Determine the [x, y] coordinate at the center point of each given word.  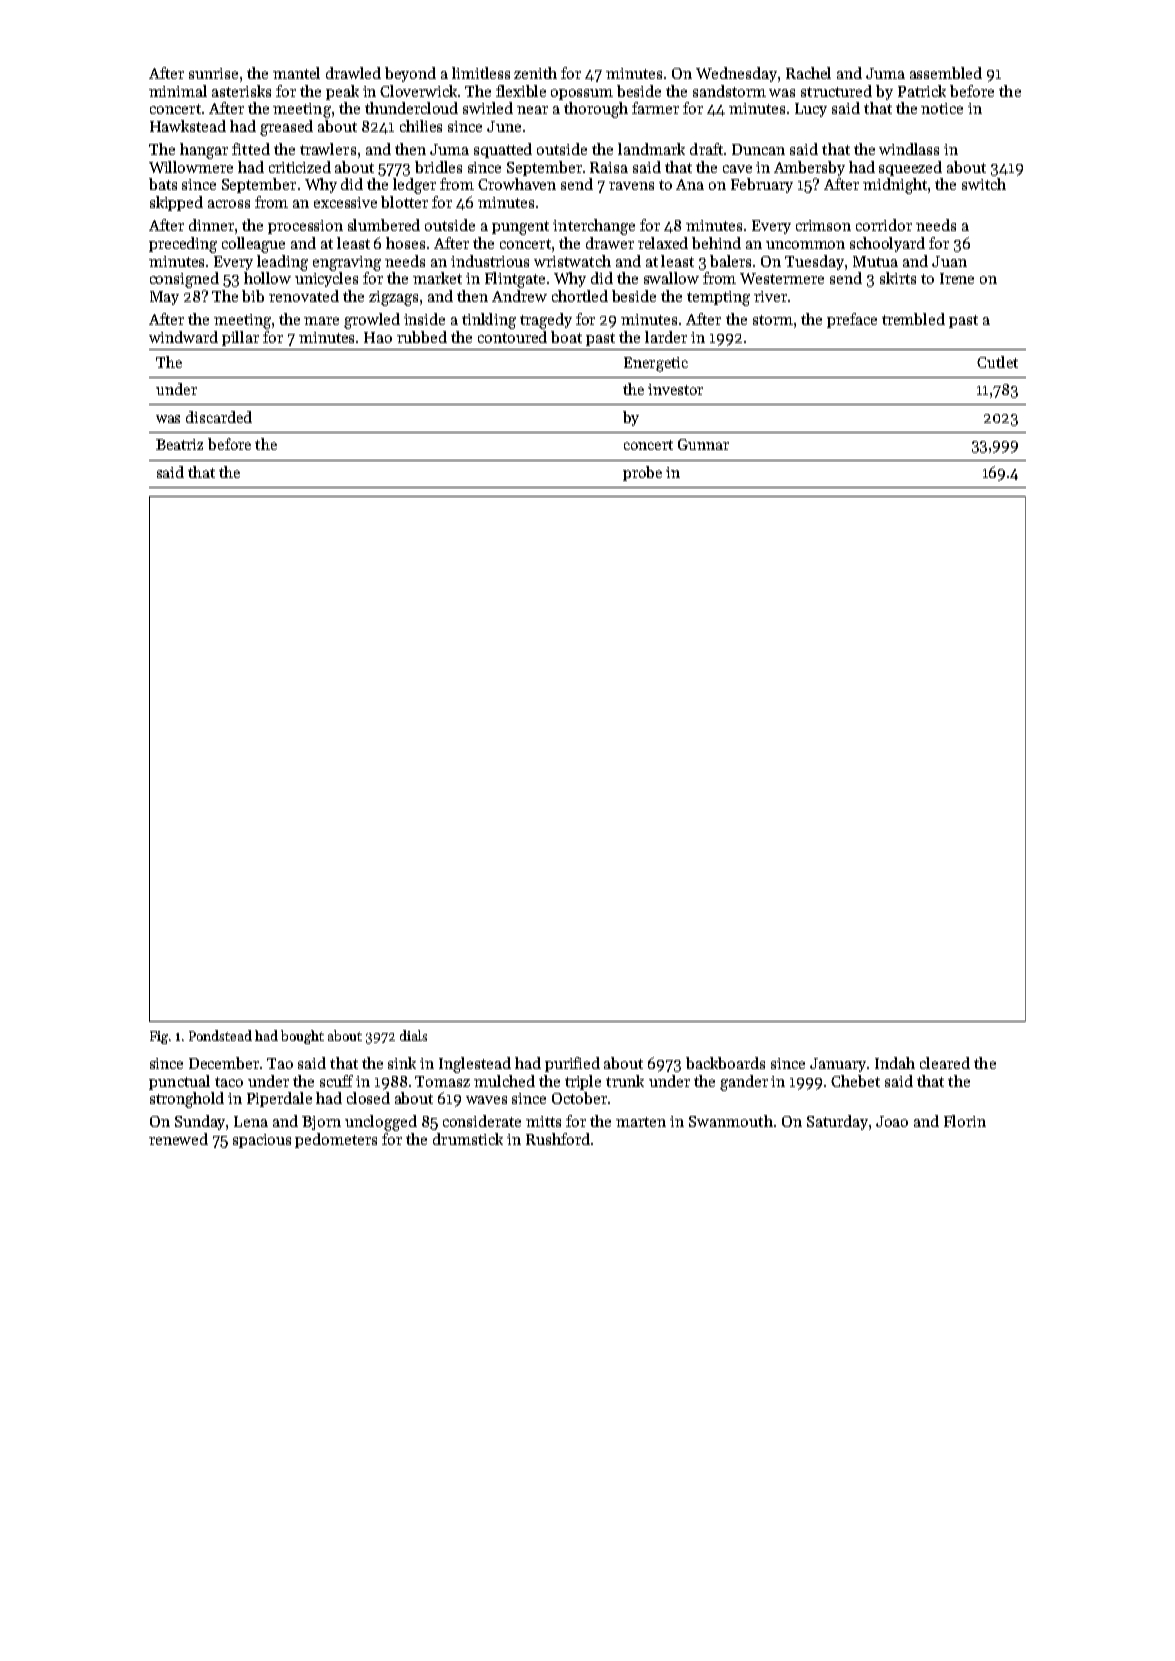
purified [572, 1064]
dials [413, 1035]
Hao [378, 337]
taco [229, 1082]
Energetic [656, 364]
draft [706, 149]
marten [641, 1122]
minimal [178, 91]
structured [836, 91]
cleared [945, 1063]
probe [642, 473]
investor [675, 389]
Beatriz [179, 444]
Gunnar [703, 444]
